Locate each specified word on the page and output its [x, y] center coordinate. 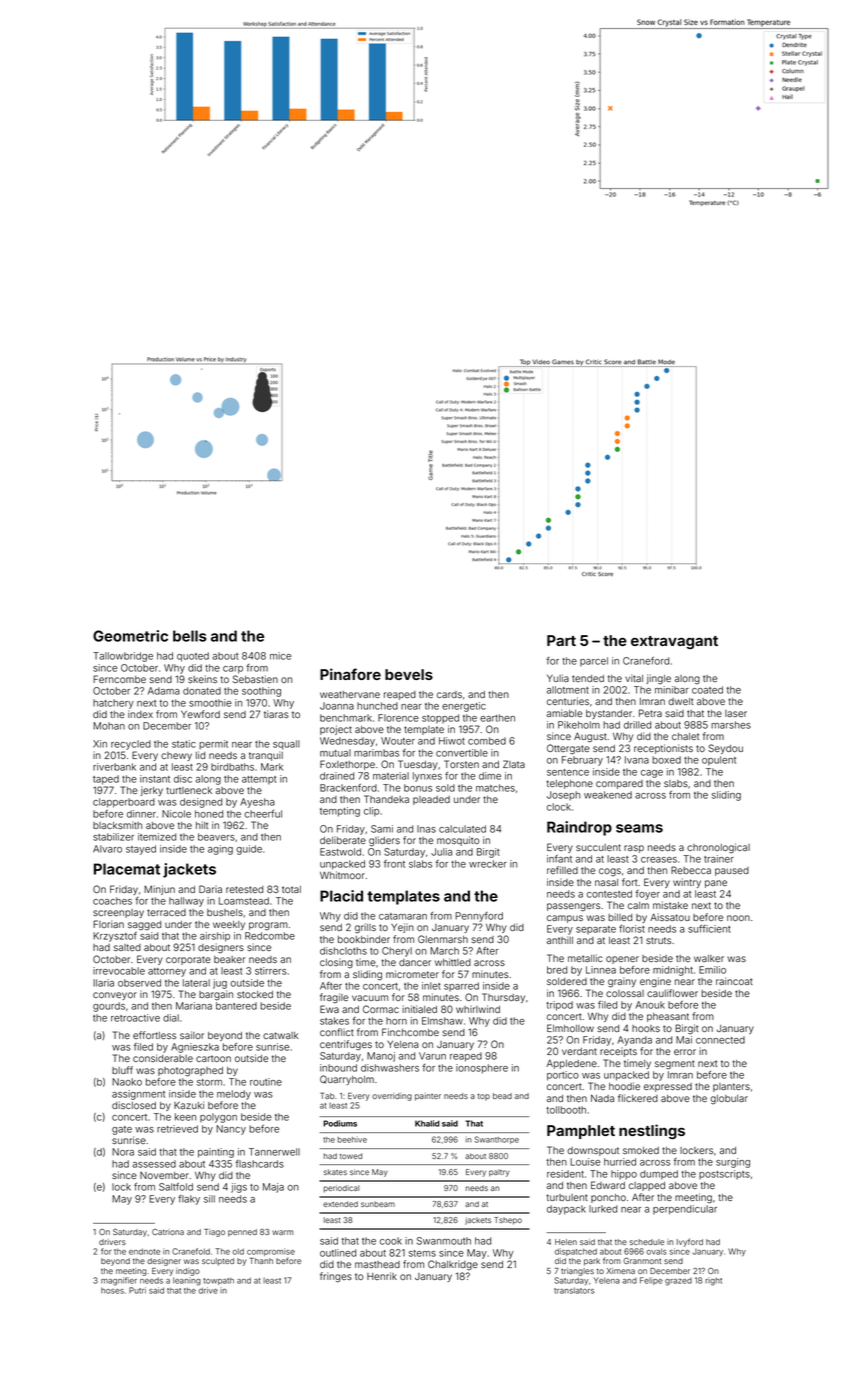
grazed [678, 1282]
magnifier [119, 1281]
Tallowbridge [123, 657]
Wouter [398, 741]
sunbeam [378, 1204]
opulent [719, 761]
